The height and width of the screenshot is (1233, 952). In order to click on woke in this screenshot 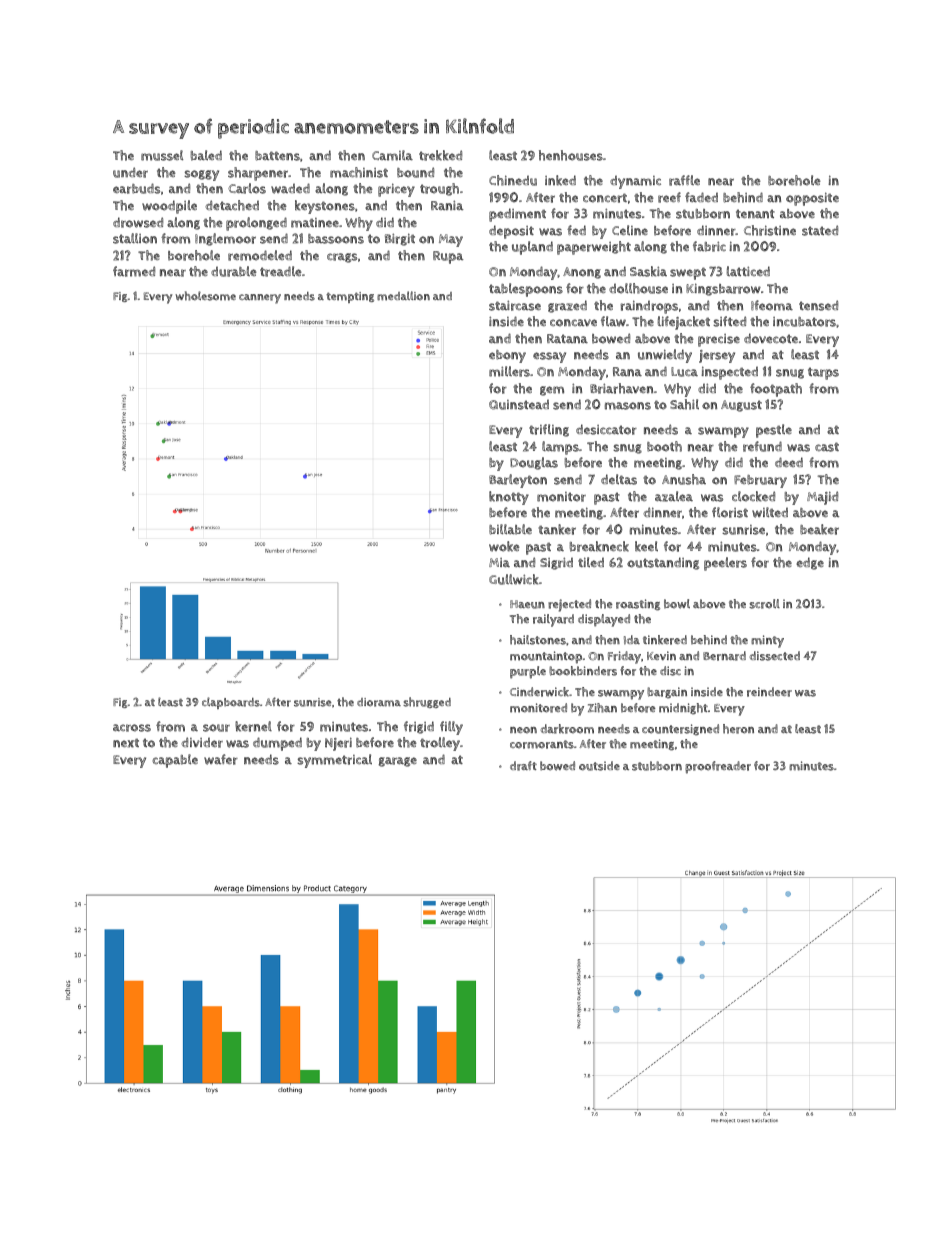, I will do `click(504, 546)`.
